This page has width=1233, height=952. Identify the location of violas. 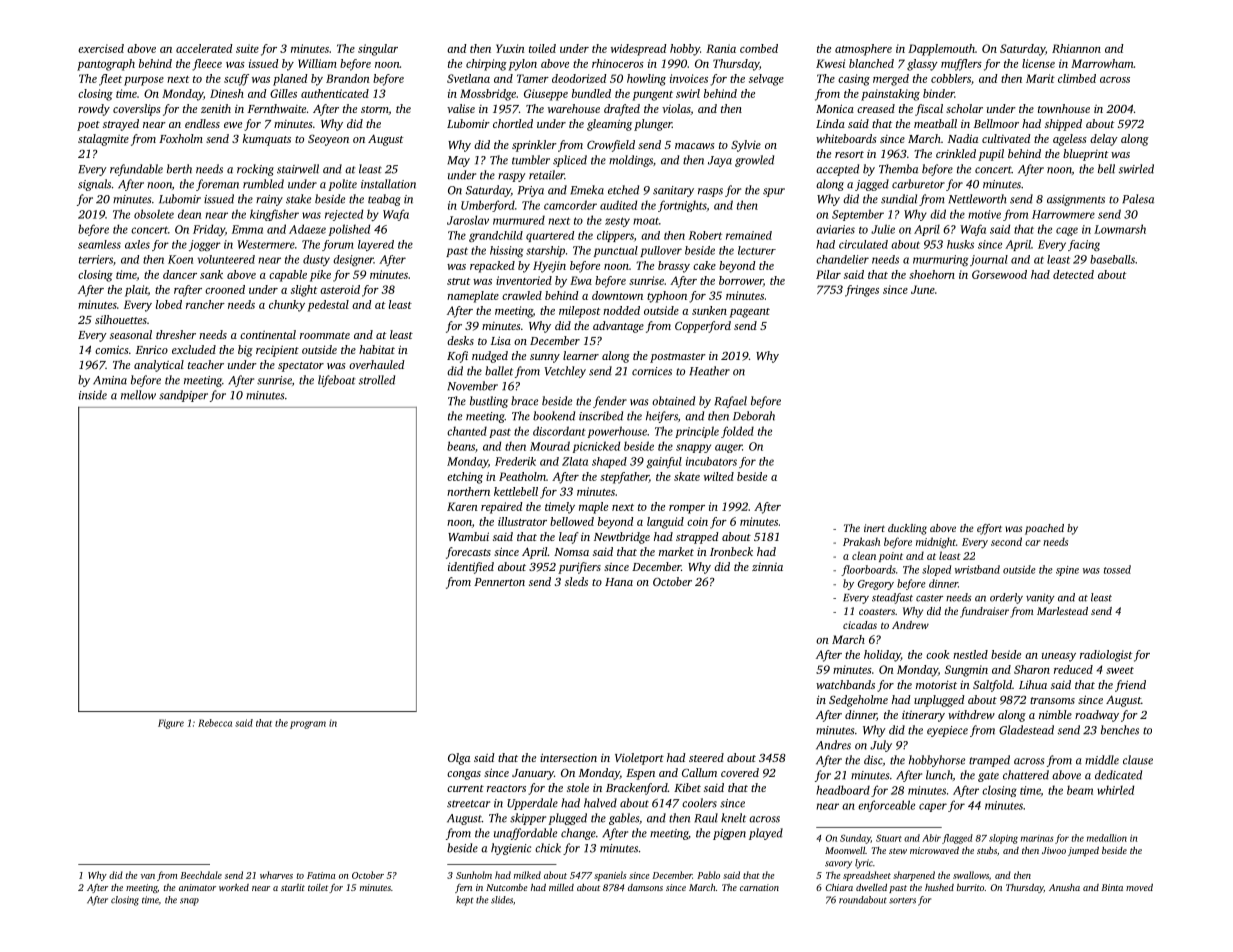
(676, 108).
